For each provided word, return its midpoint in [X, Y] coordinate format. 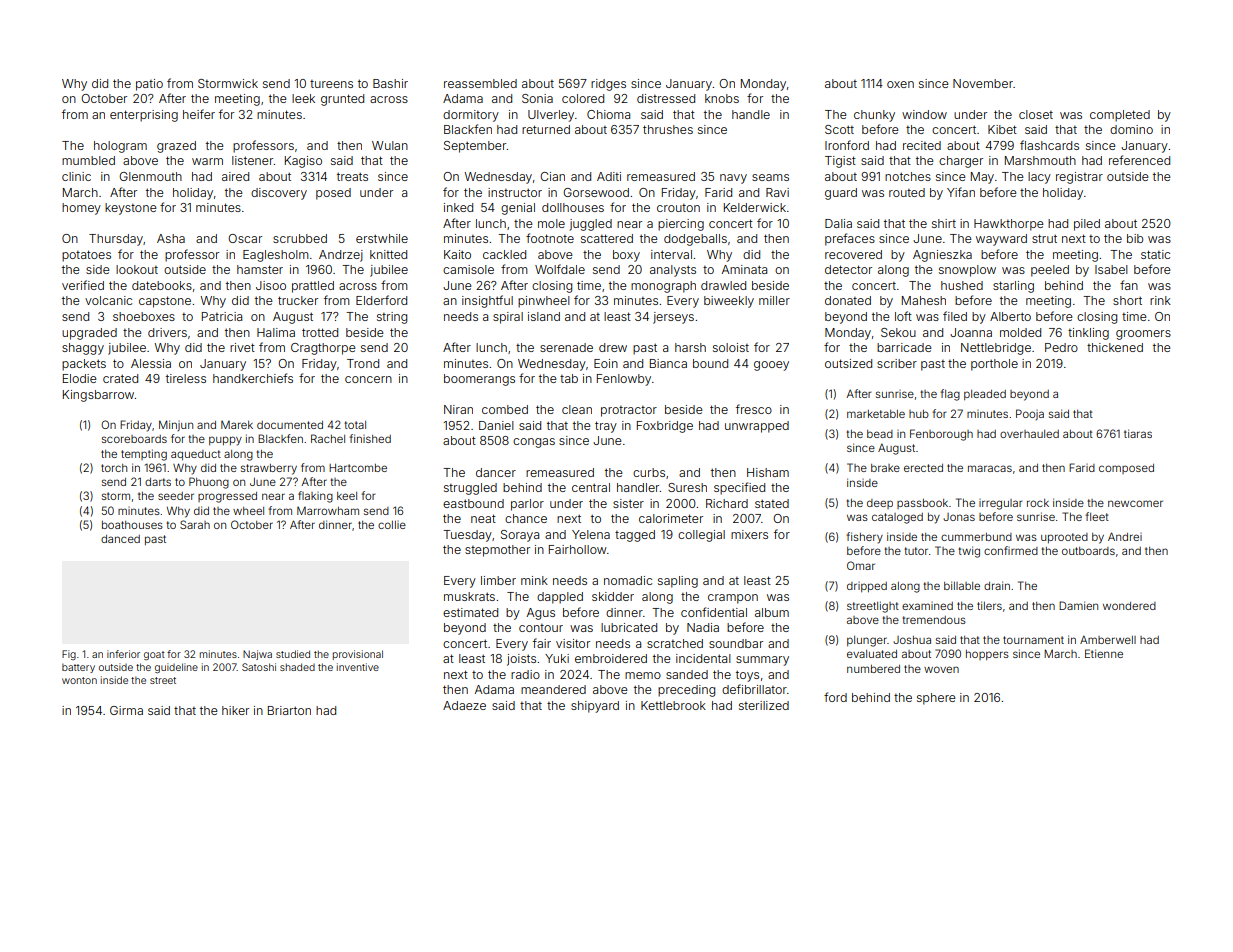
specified [739, 488]
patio [149, 85]
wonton [79, 680]
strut [1044, 238]
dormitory [471, 116]
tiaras [1138, 433]
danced [120, 539]
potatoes [86, 256]
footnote [550, 238]
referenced [1139, 160]
